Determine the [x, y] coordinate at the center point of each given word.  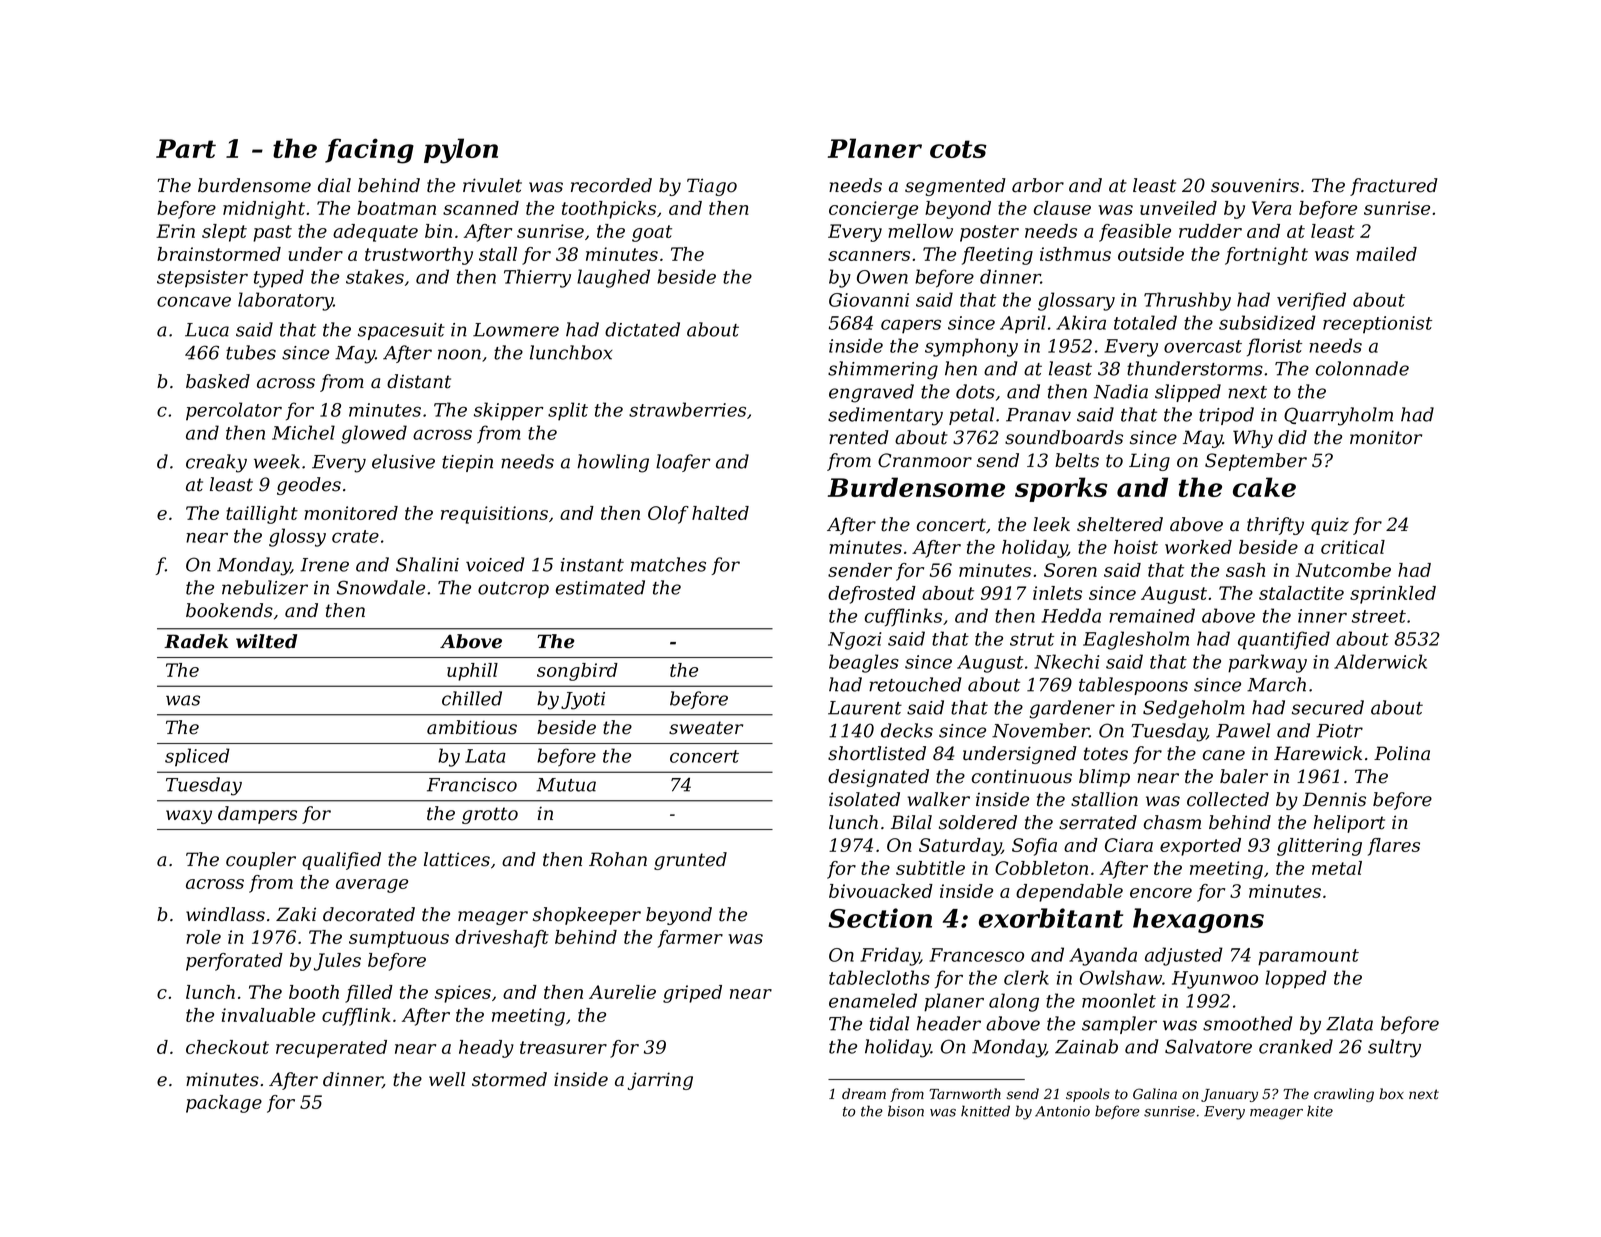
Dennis [1334, 799]
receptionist [1377, 325]
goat [652, 233]
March [1276, 684]
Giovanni [869, 300]
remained [1152, 615]
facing [369, 151]
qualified [341, 861]
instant [592, 565]
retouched [915, 684]
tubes [251, 352]
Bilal [911, 822]
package [224, 1104]
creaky [216, 463]
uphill [472, 672]
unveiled [1178, 208]
